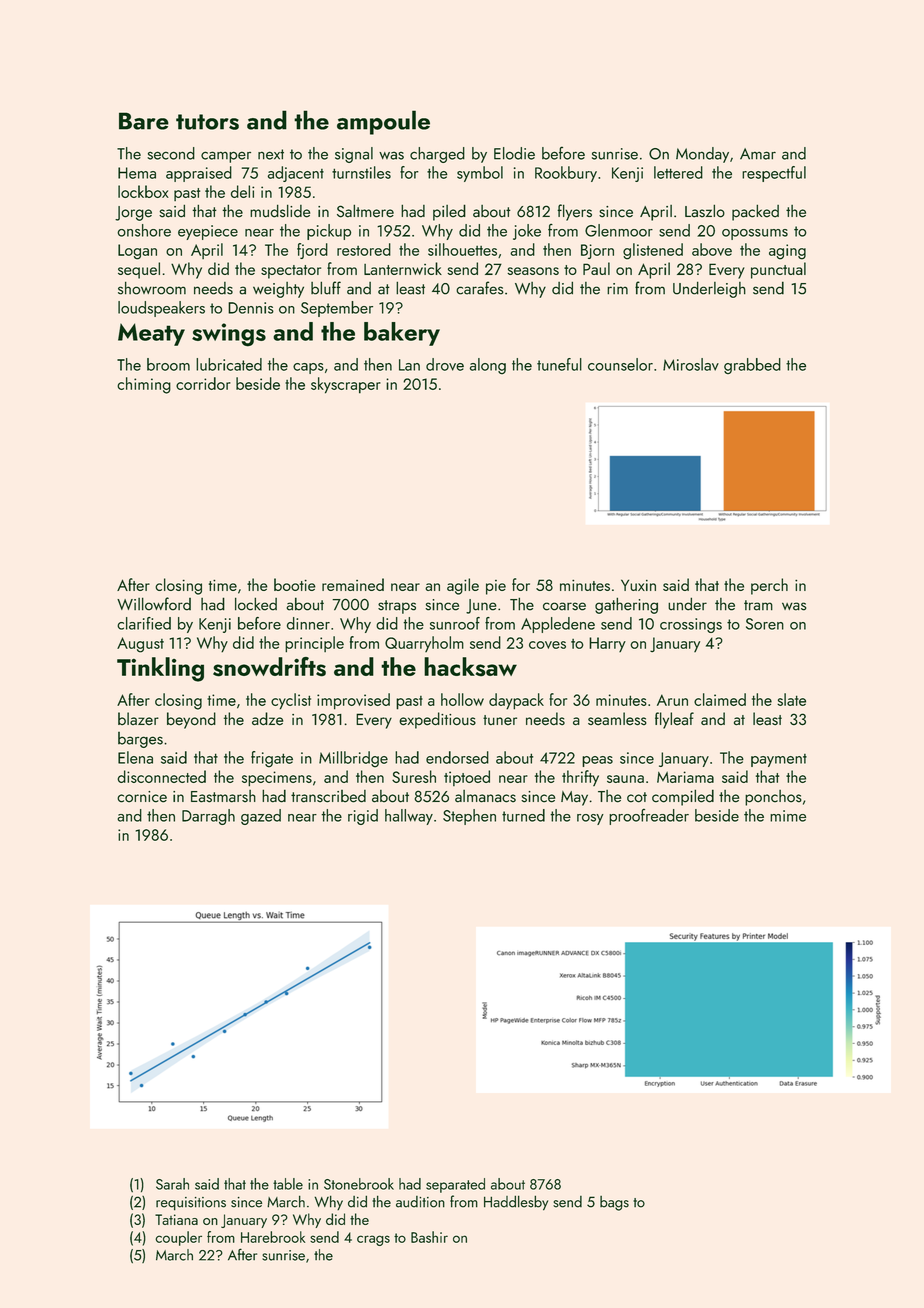 The height and width of the screenshot is (1308, 924). What do you see at coordinates (467, 778) in the screenshot?
I see `tiptoed` at bounding box center [467, 778].
